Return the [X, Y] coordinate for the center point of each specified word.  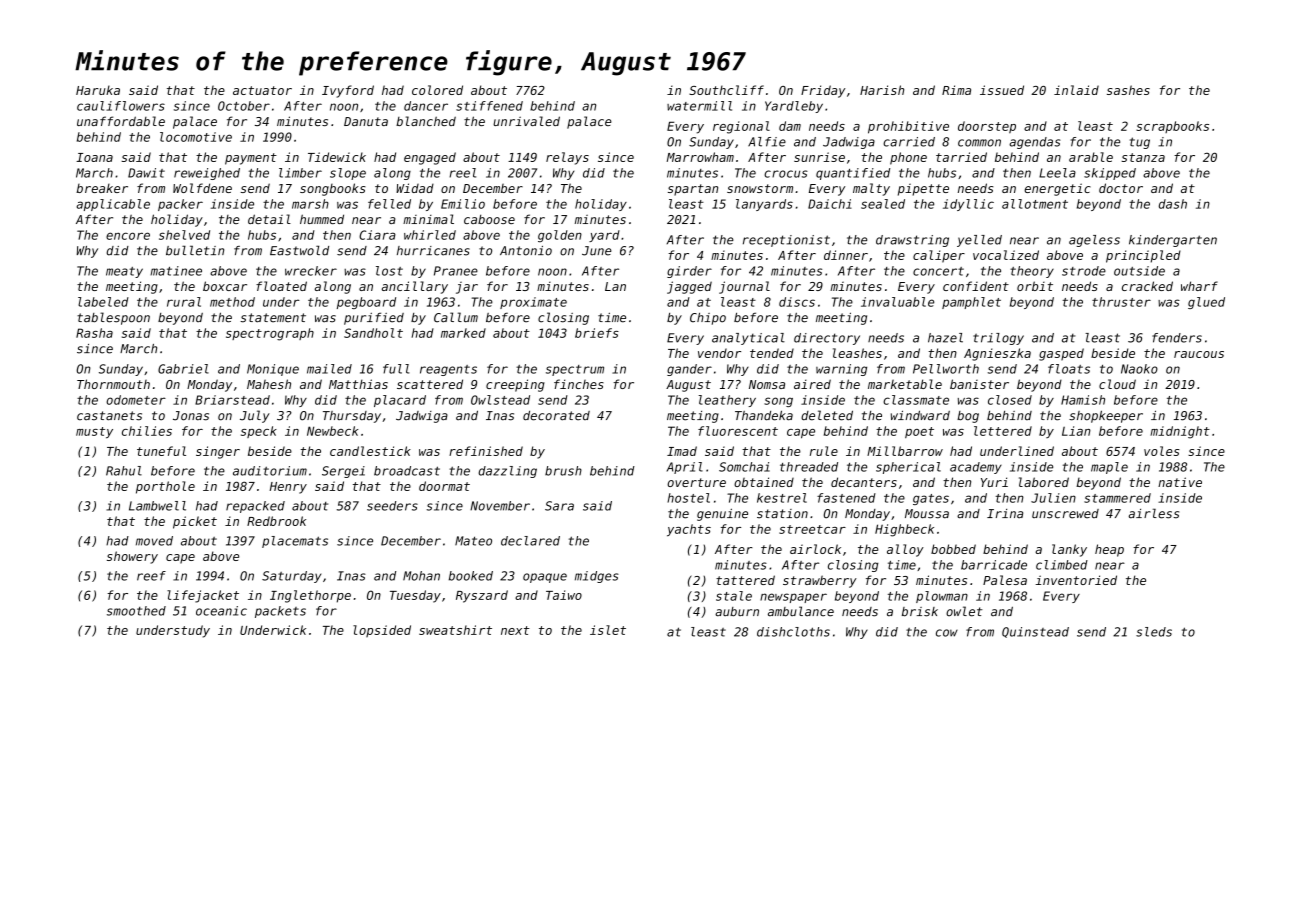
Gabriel [183, 369]
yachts [689, 530]
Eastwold [299, 250]
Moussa [927, 514]
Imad [682, 451]
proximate [533, 303]
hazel [945, 338]
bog [968, 417]
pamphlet [971, 303]
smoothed [136, 611]
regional [741, 127]
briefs [597, 333]
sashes [1128, 90]
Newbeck [332, 431]
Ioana [94, 157]
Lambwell [157, 506]
